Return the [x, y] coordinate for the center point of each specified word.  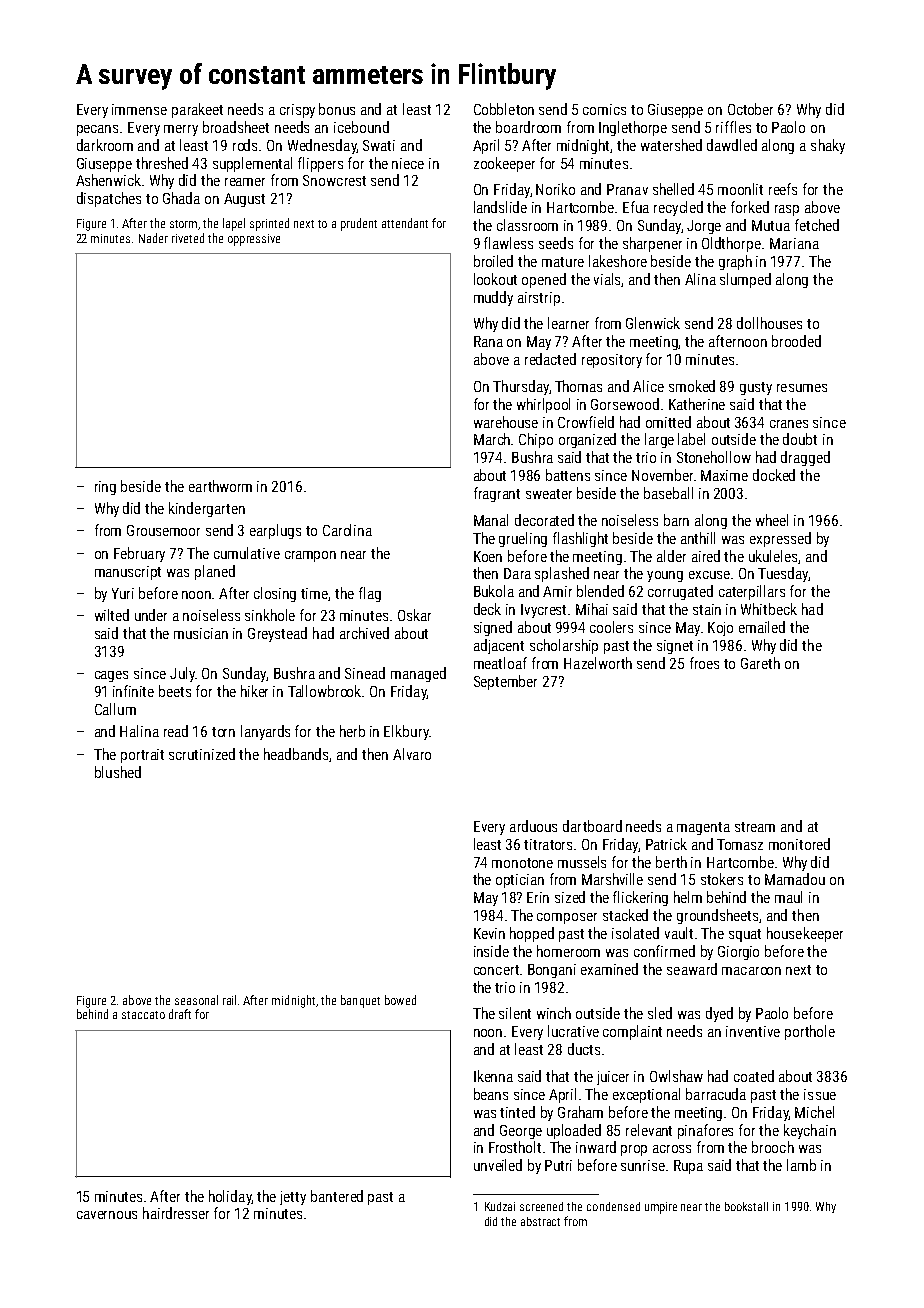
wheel [772, 520]
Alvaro [412, 754]
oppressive [254, 240]
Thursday [521, 387]
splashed [562, 574]
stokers [722, 879]
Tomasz [740, 844]
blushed [118, 772]
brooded [796, 341]
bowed [400, 1000]
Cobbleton [504, 109]
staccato [143, 1015]
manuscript [128, 573]
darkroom [105, 145]
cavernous [107, 1215]
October [750, 109]
